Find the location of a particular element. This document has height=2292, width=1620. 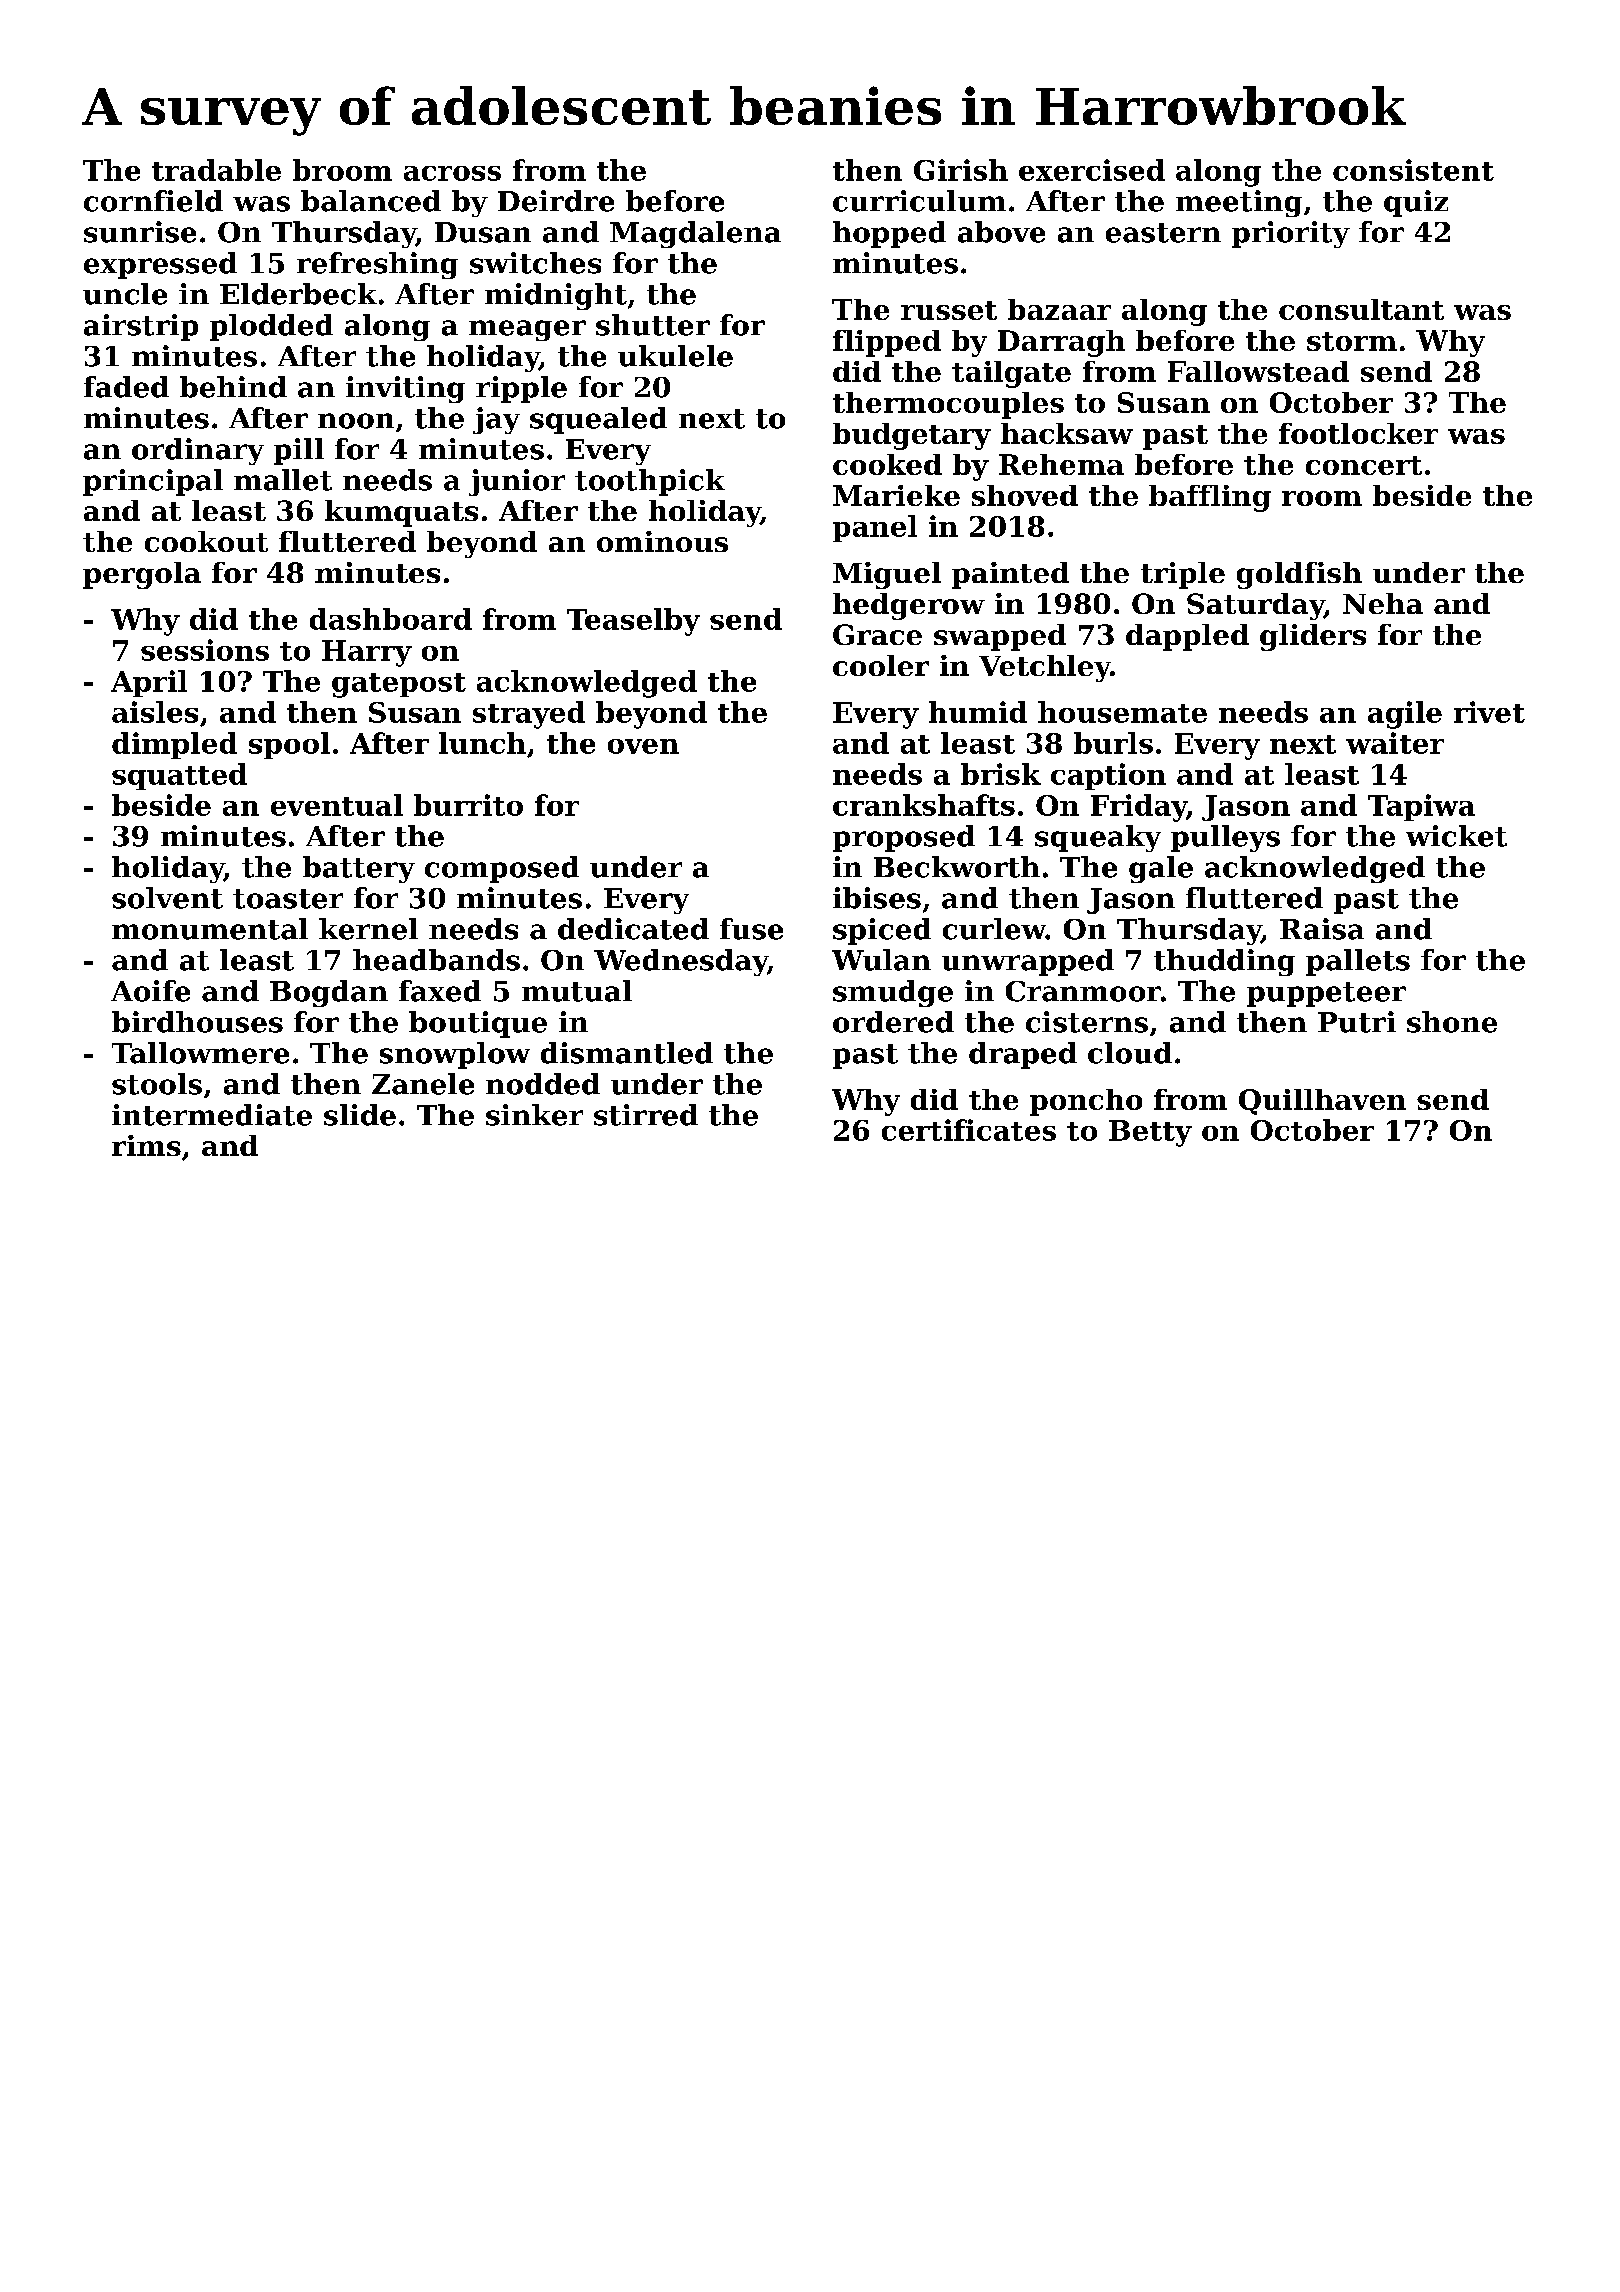

concert is located at coordinates (1364, 465).
